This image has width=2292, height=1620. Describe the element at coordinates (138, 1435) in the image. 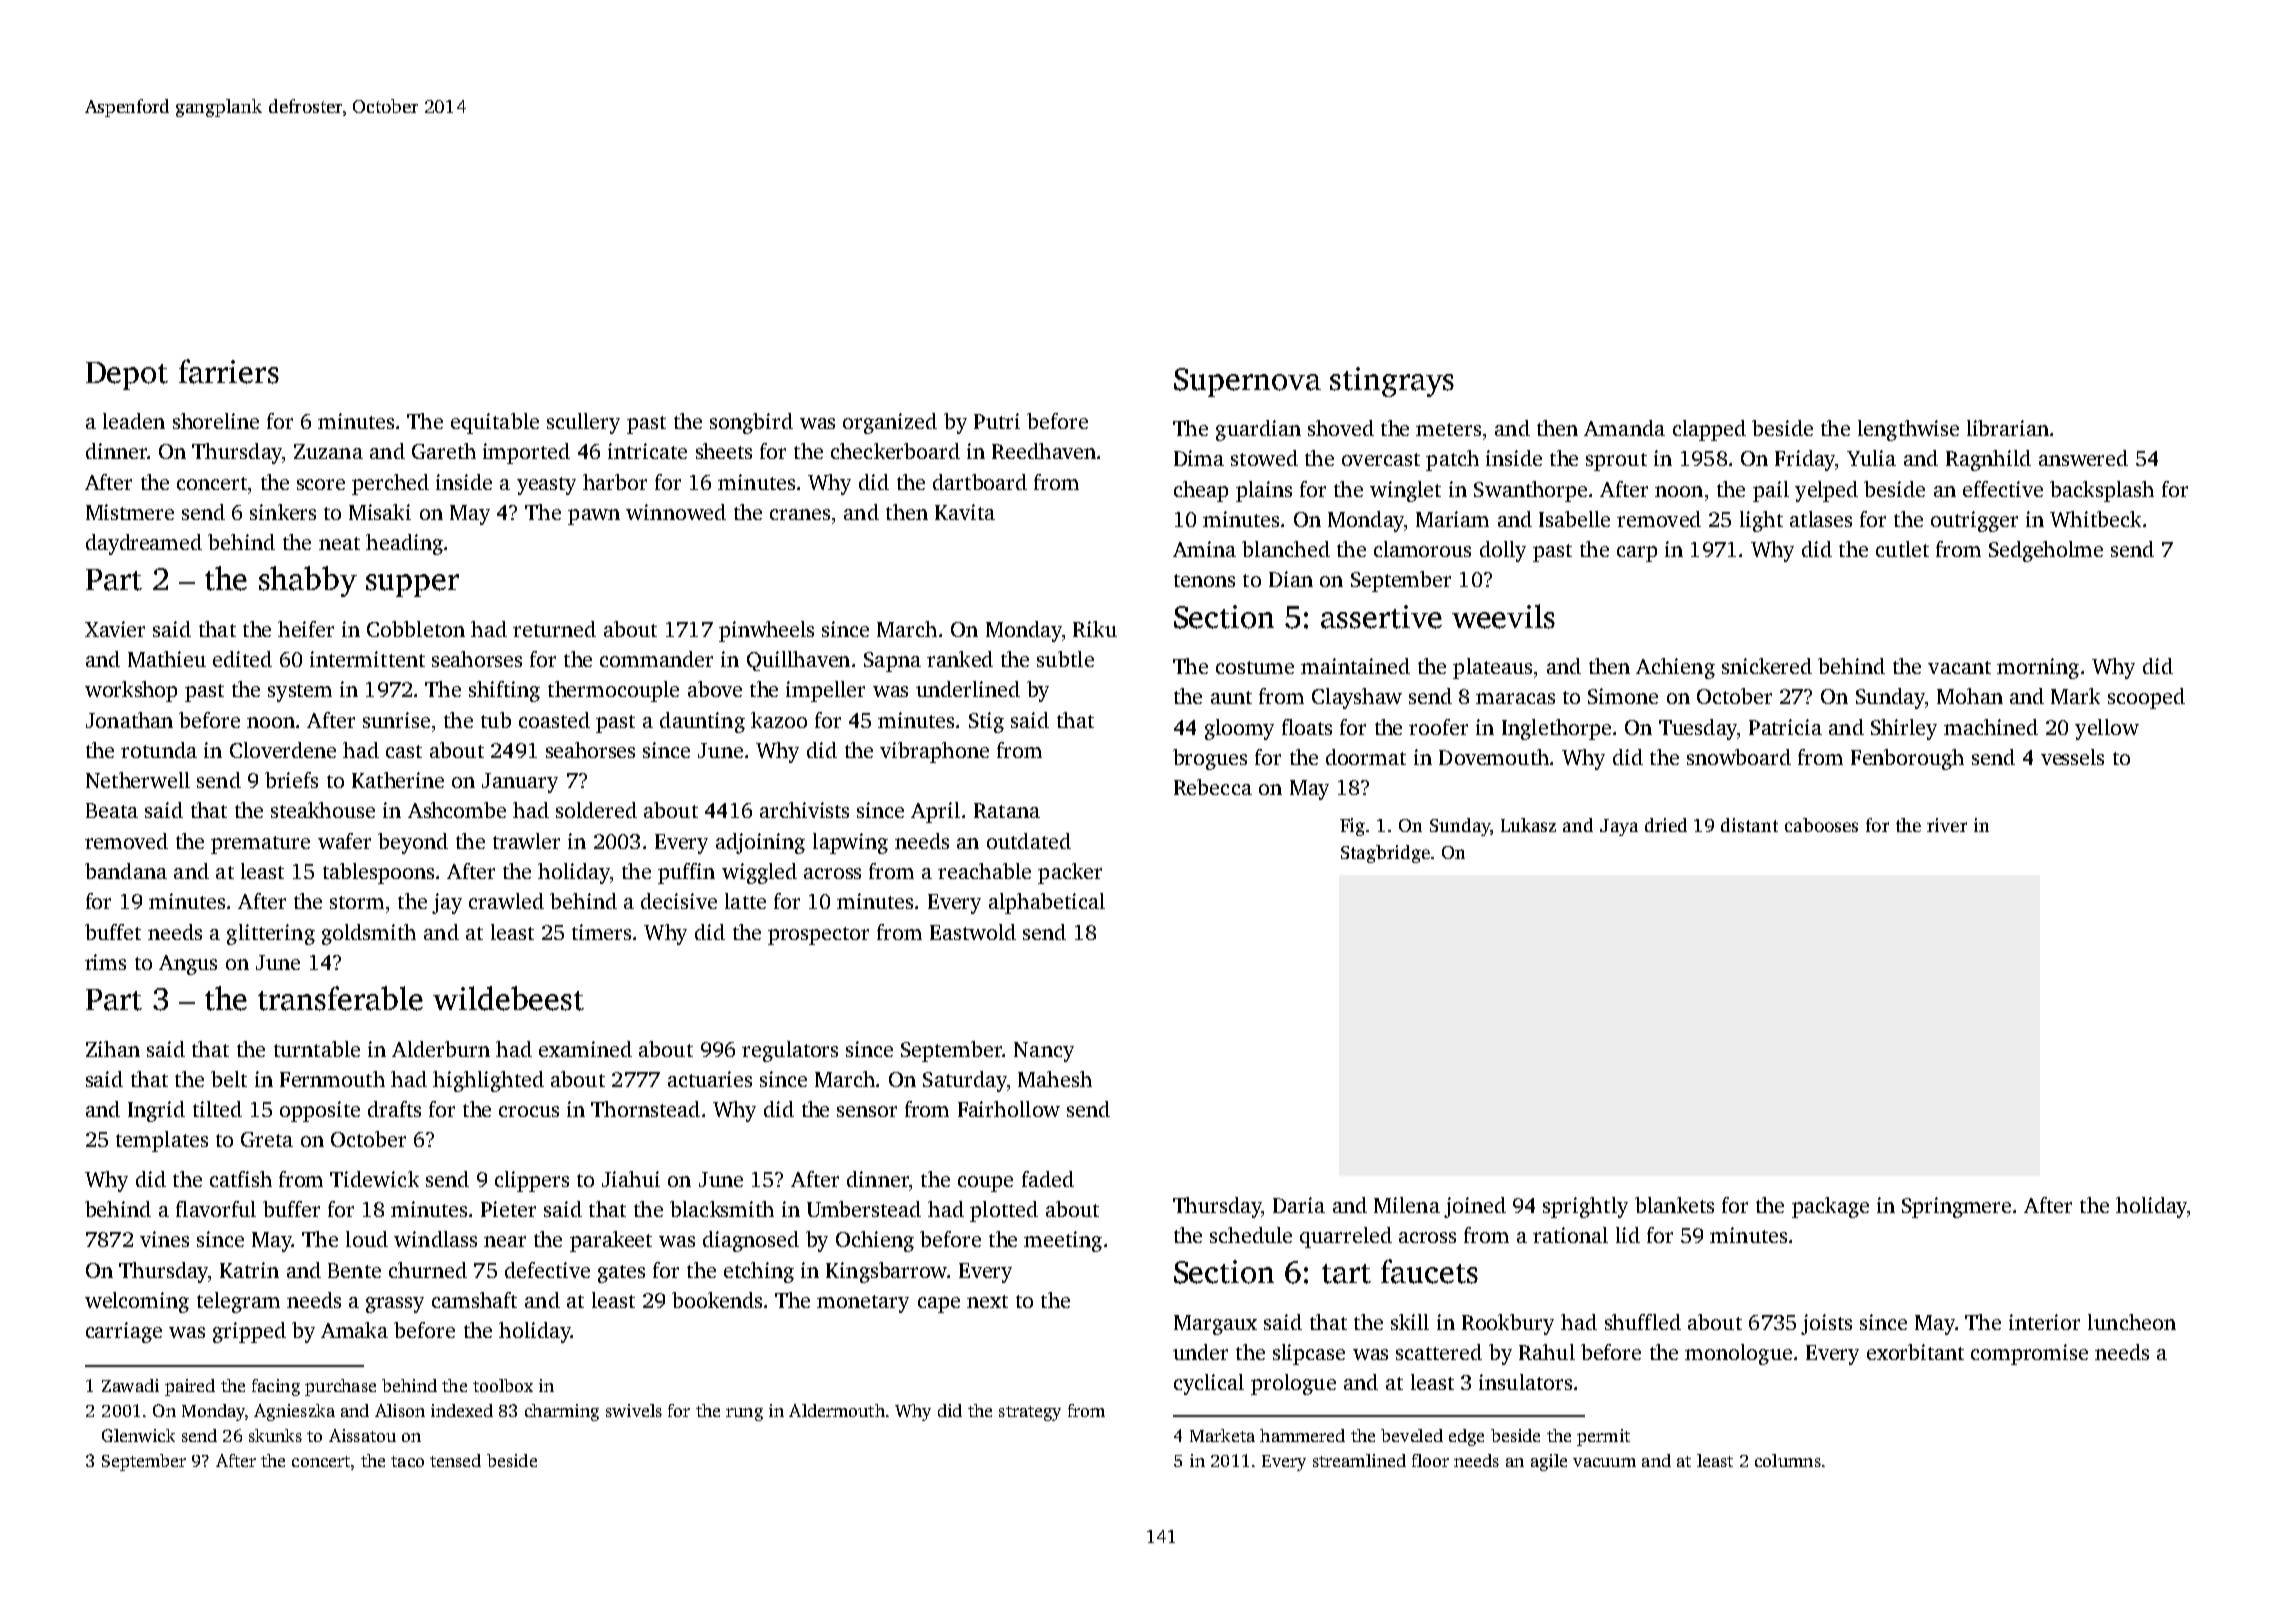

I see `Glenwick` at that location.
